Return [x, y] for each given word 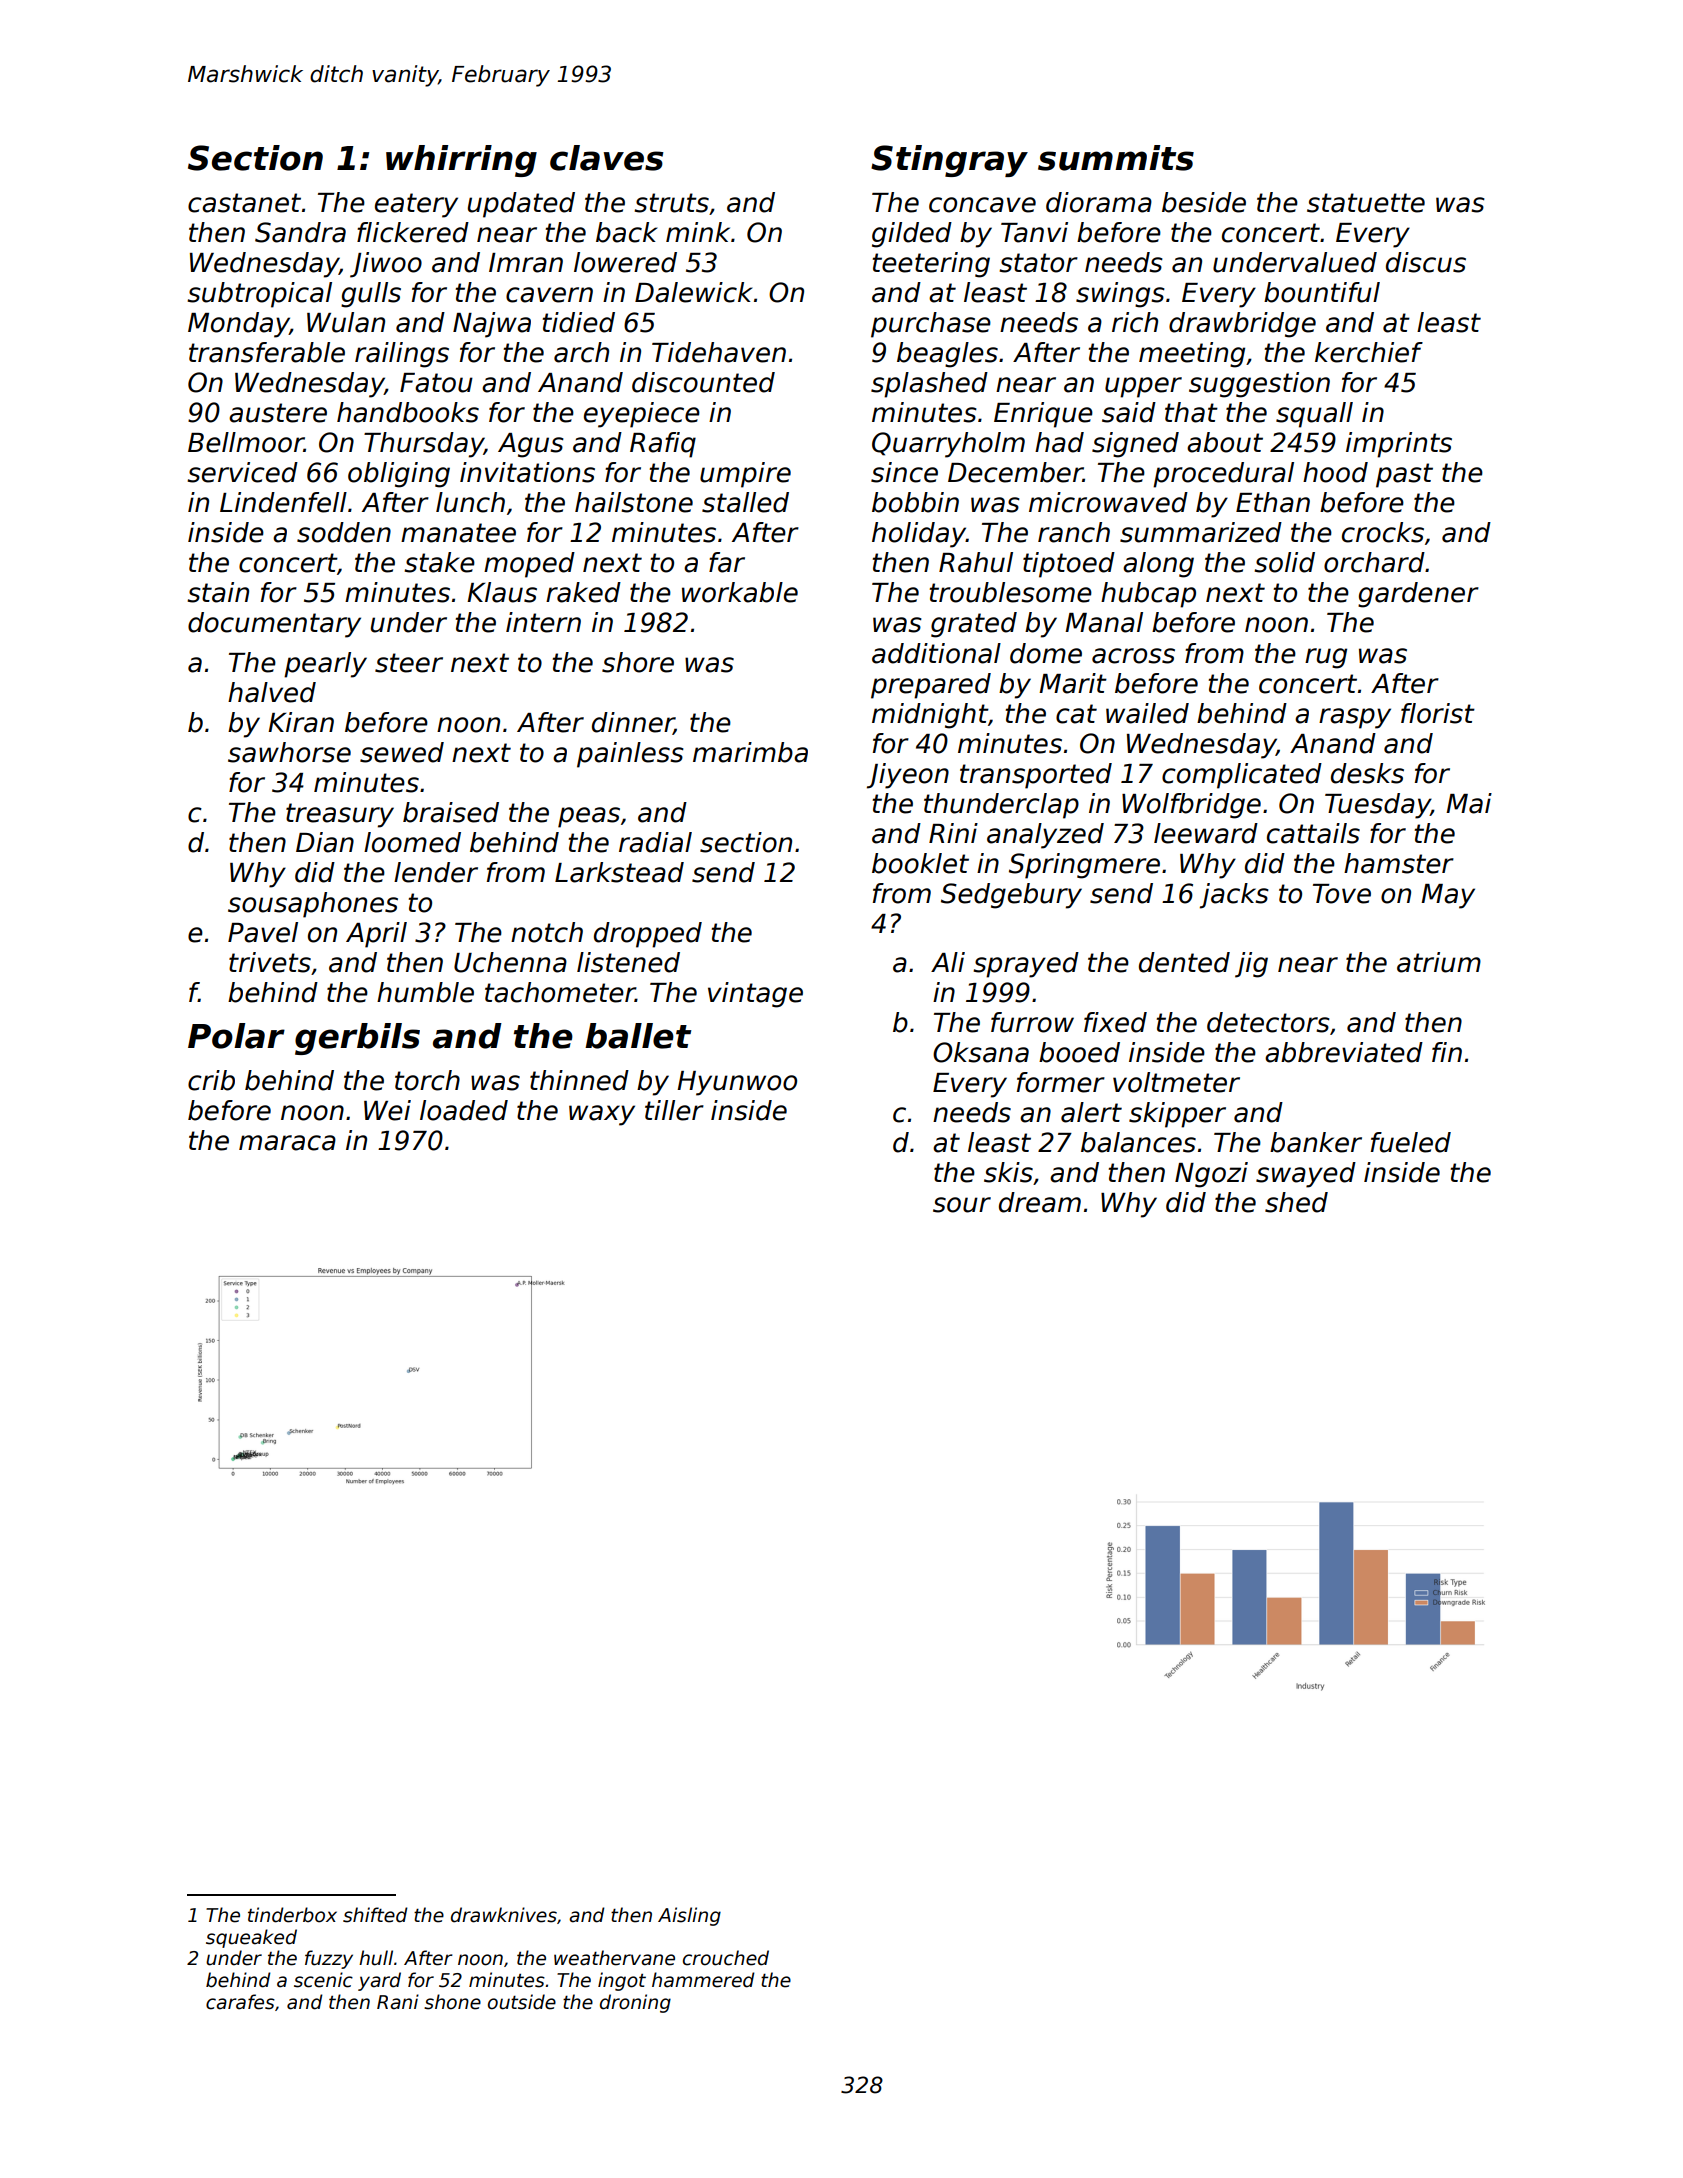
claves [607, 158]
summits [1116, 158]
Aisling [689, 1916]
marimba [750, 752]
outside [522, 2002]
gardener [1418, 595]
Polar [236, 1036]
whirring [461, 161]
